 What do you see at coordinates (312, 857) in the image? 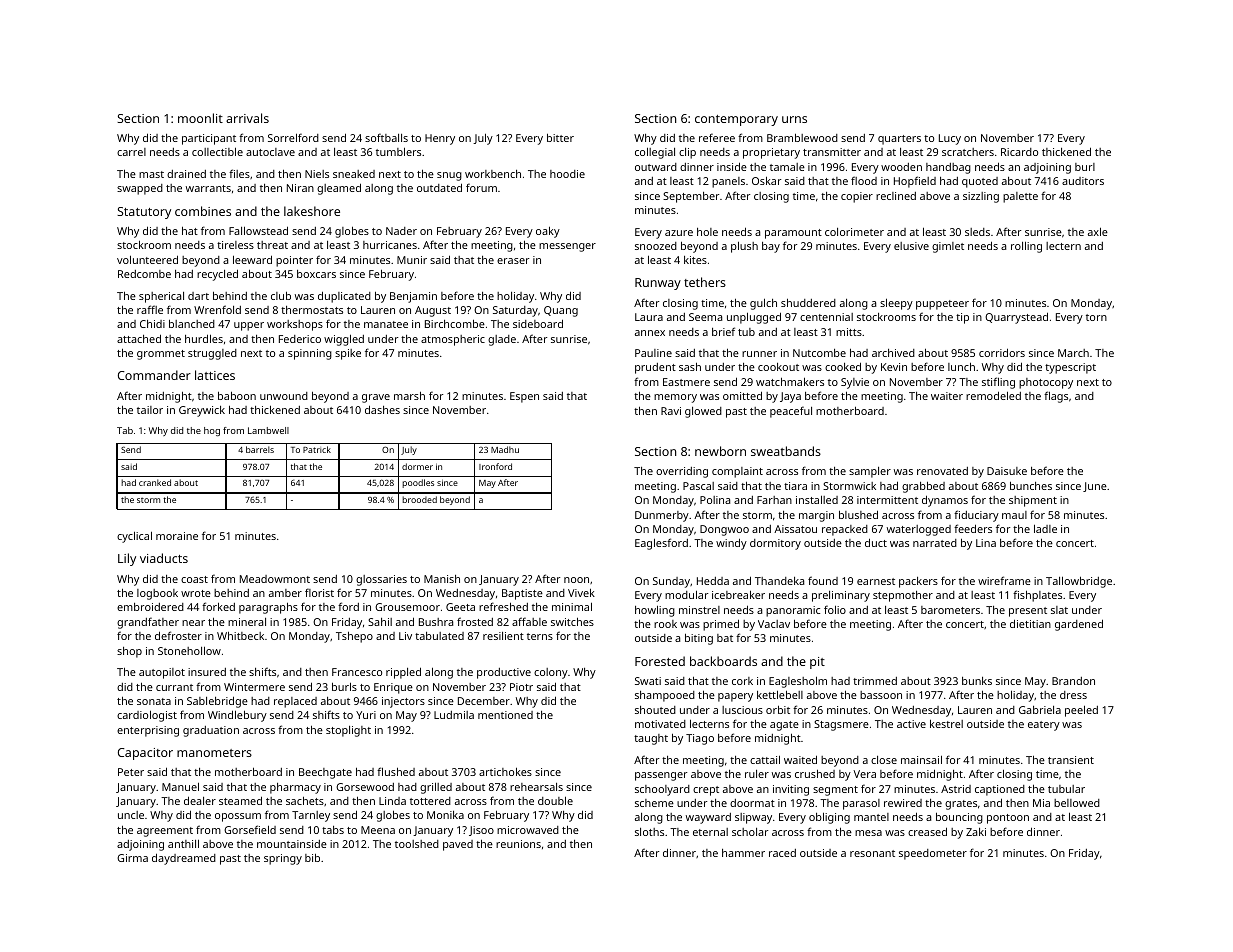
I see `bib` at bounding box center [312, 857].
